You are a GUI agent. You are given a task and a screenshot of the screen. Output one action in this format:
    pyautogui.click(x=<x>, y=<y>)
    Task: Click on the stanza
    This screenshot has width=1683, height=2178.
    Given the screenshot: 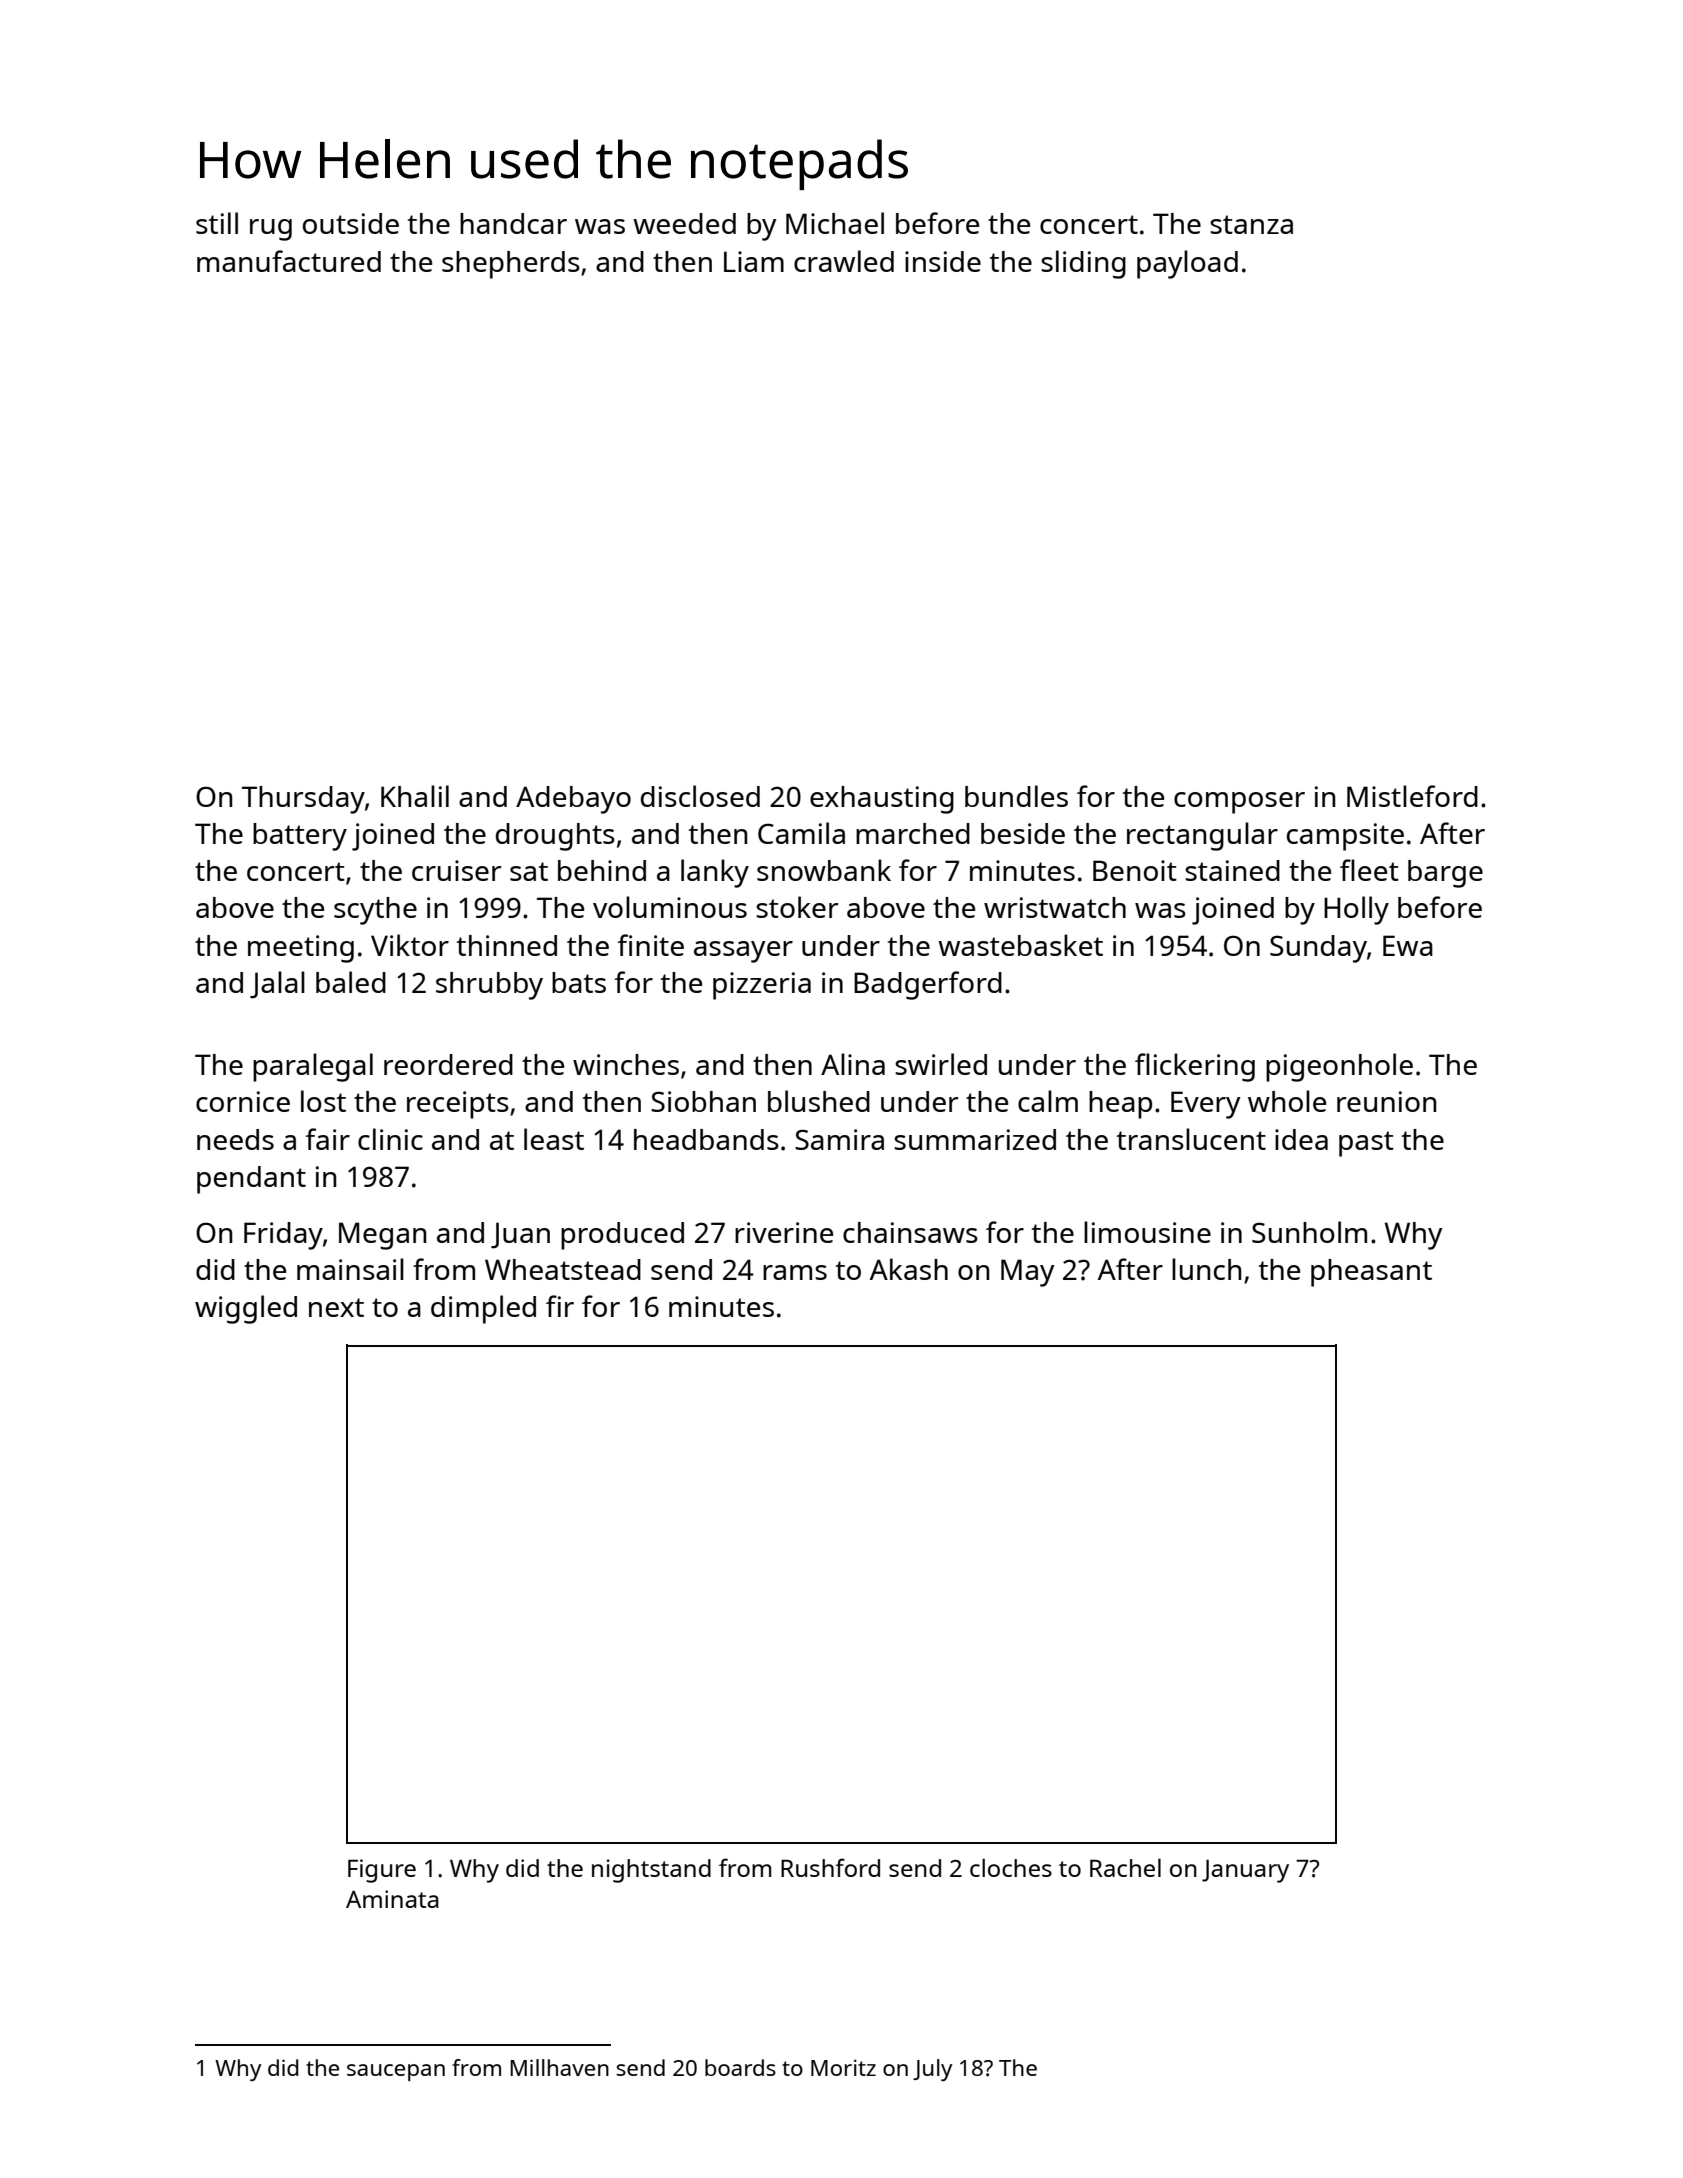 What is the action you would take?
    pyautogui.click(x=1251, y=224)
